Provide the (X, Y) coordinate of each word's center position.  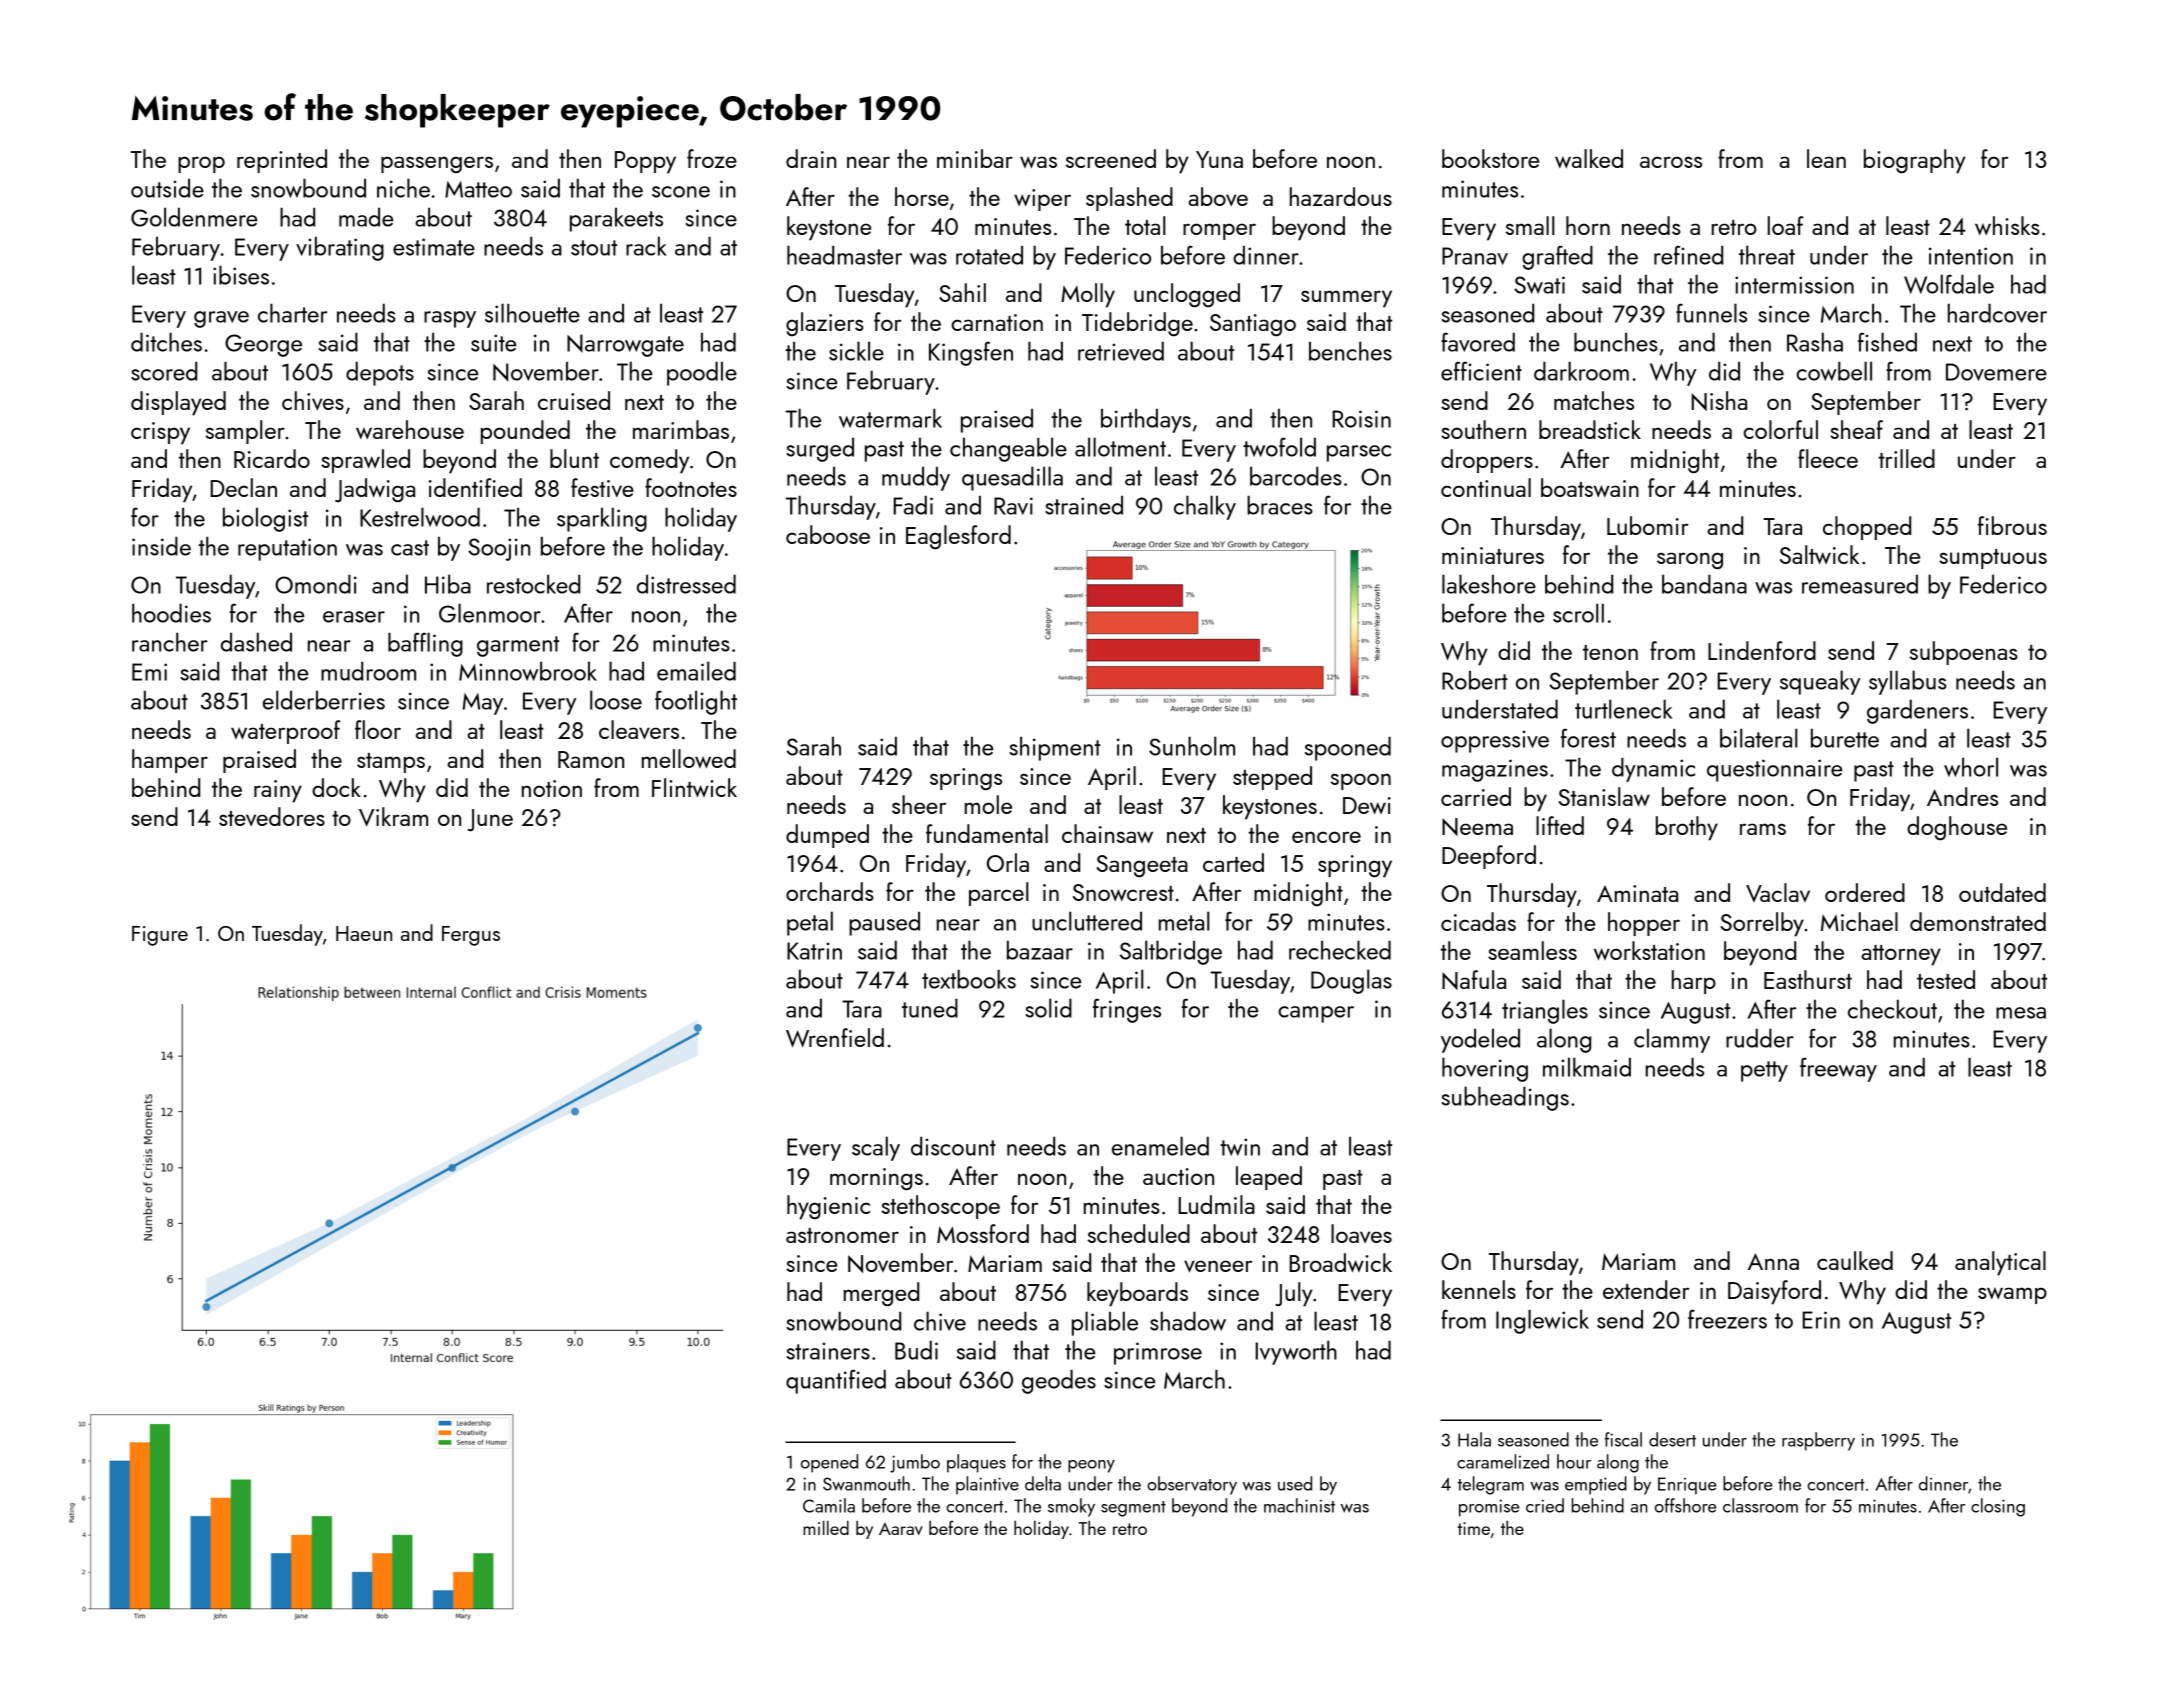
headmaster (844, 255)
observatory (1192, 1485)
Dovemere (1996, 372)
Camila (829, 1505)
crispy (160, 433)
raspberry (1818, 1441)
